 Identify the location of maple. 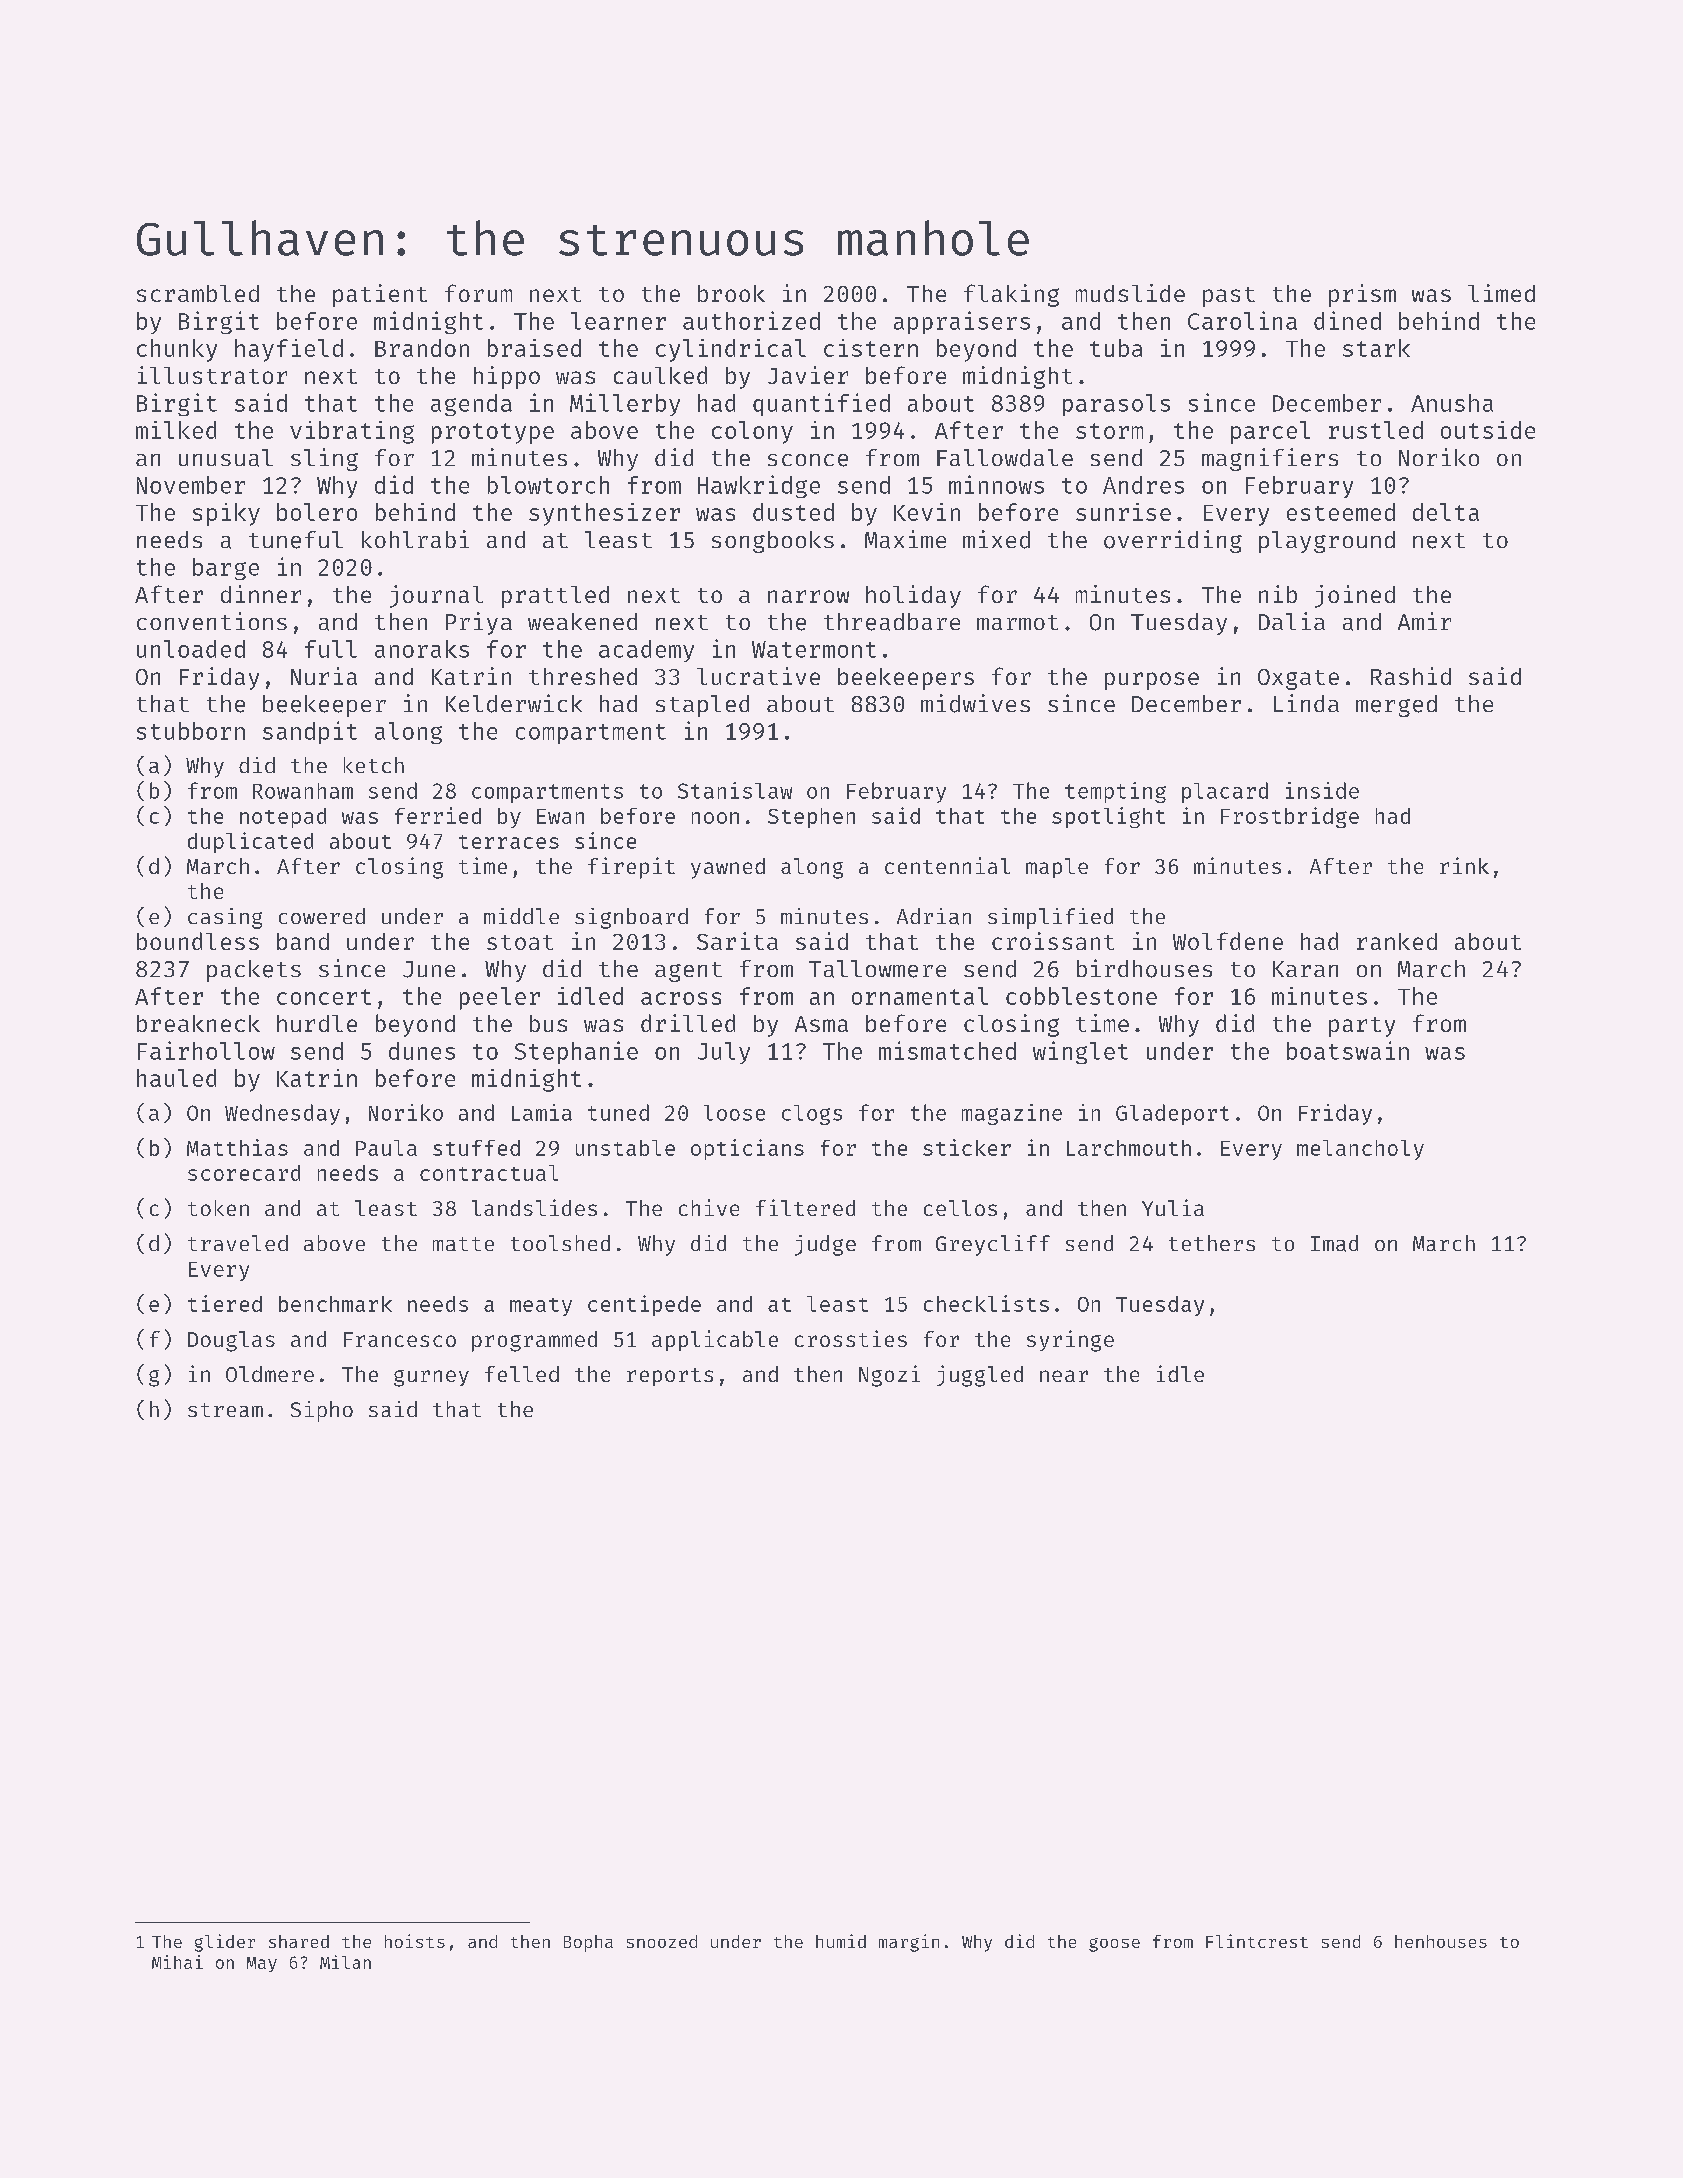
(1057, 868).
